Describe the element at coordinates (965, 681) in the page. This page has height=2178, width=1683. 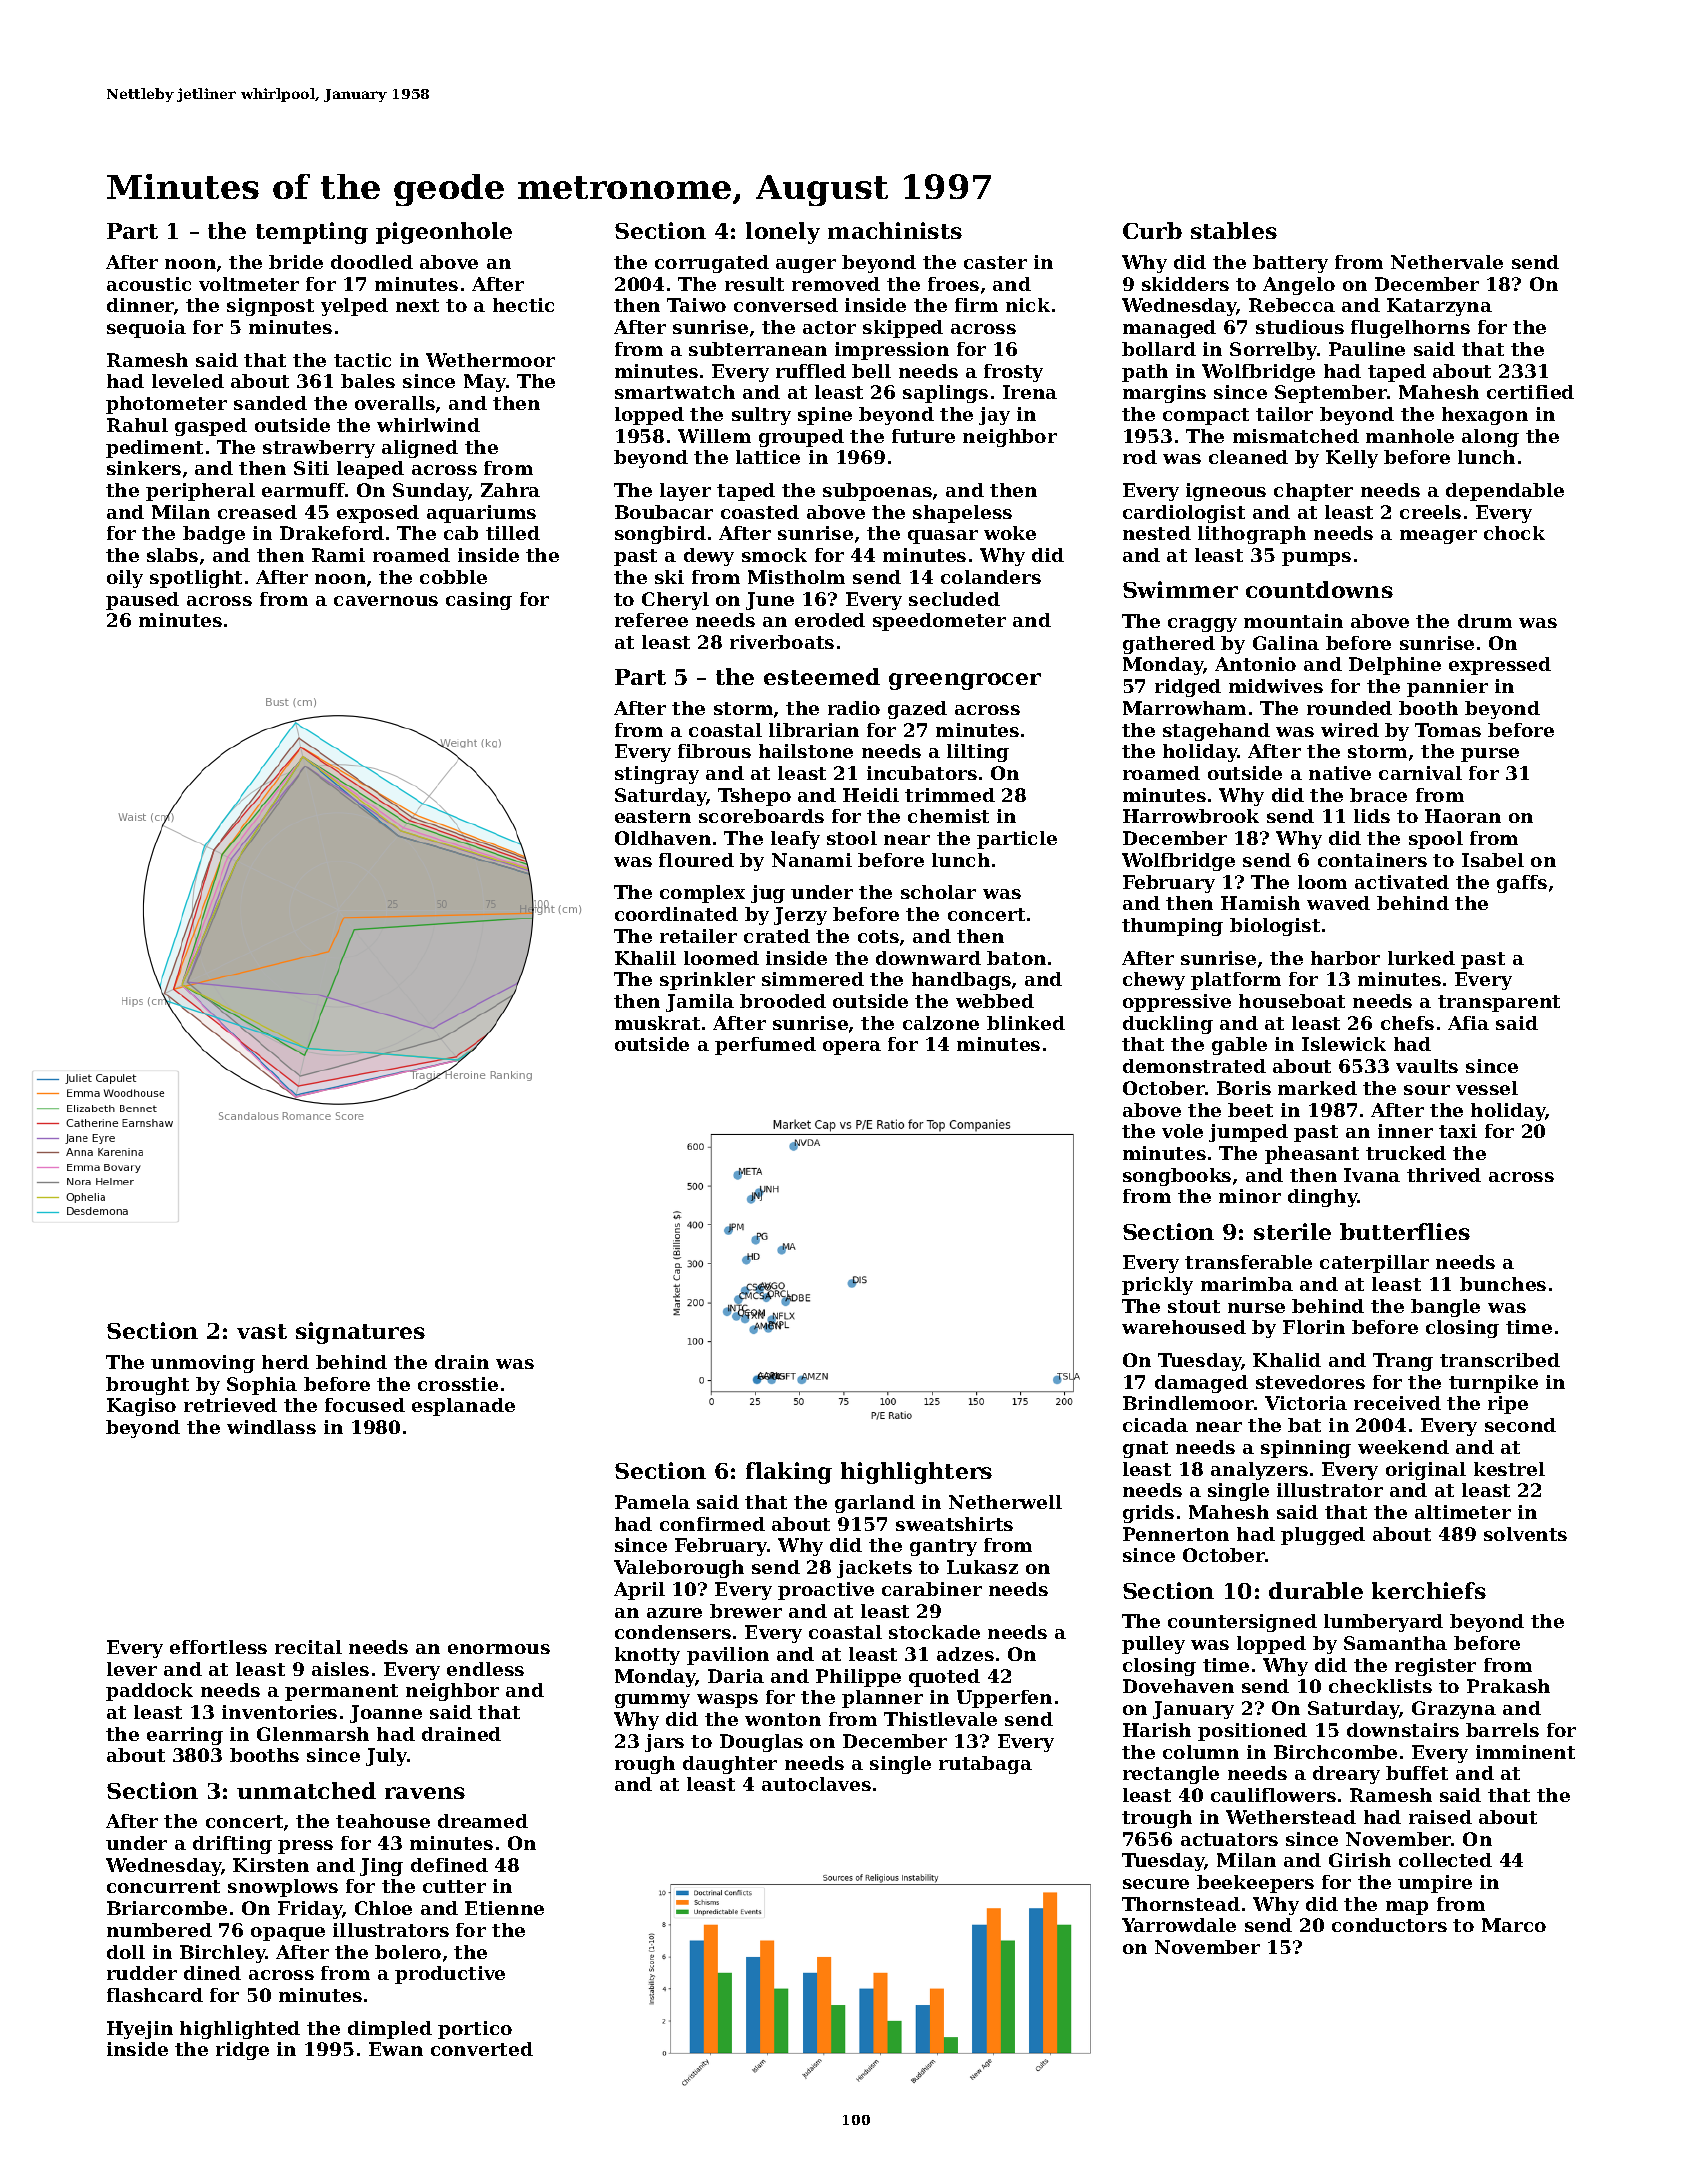
I see `greengrocer` at that location.
